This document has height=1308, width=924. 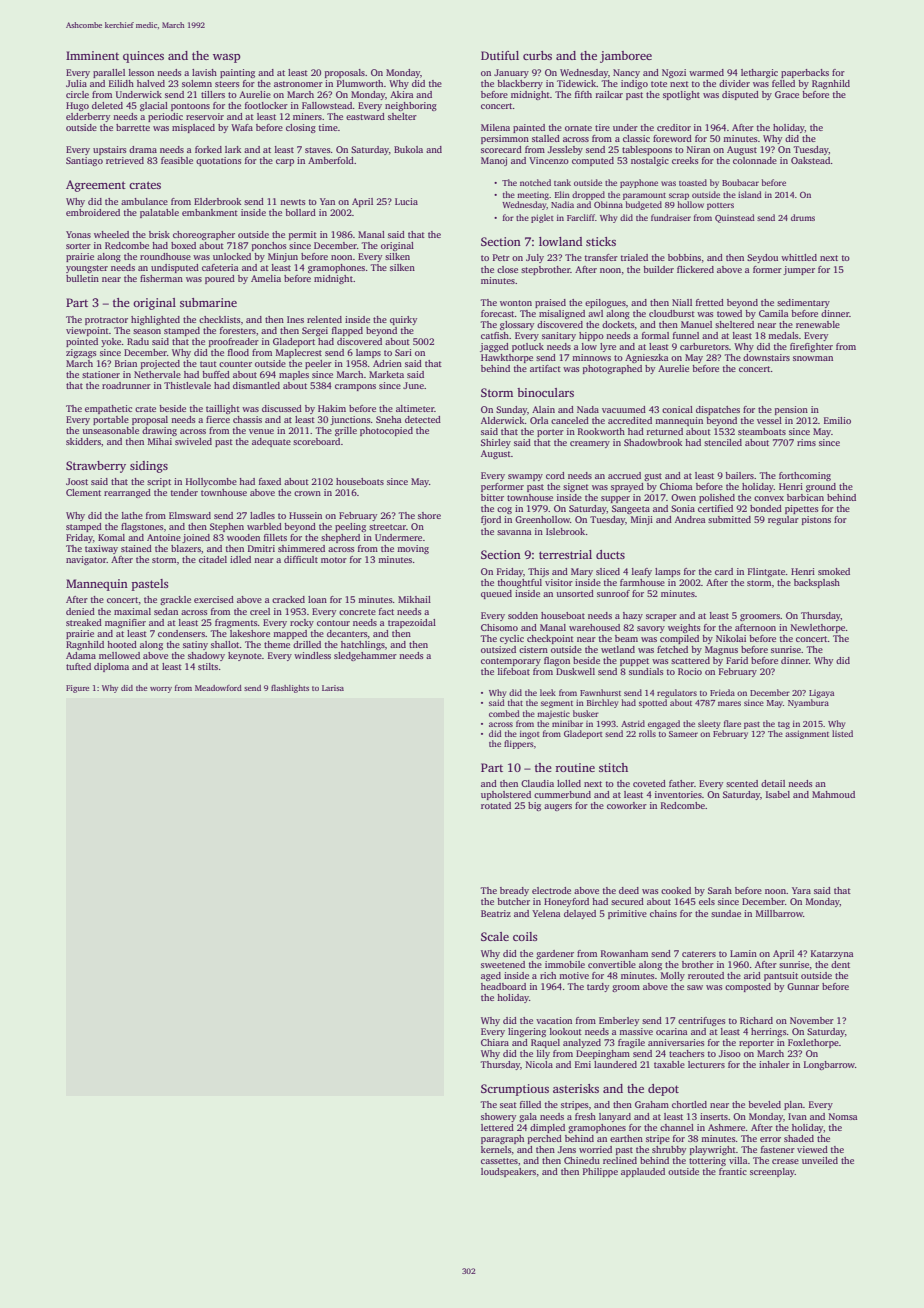 What do you see at coordinates (77, 689) in the document?
I see `Figure` at bounding box center [77, 689].
